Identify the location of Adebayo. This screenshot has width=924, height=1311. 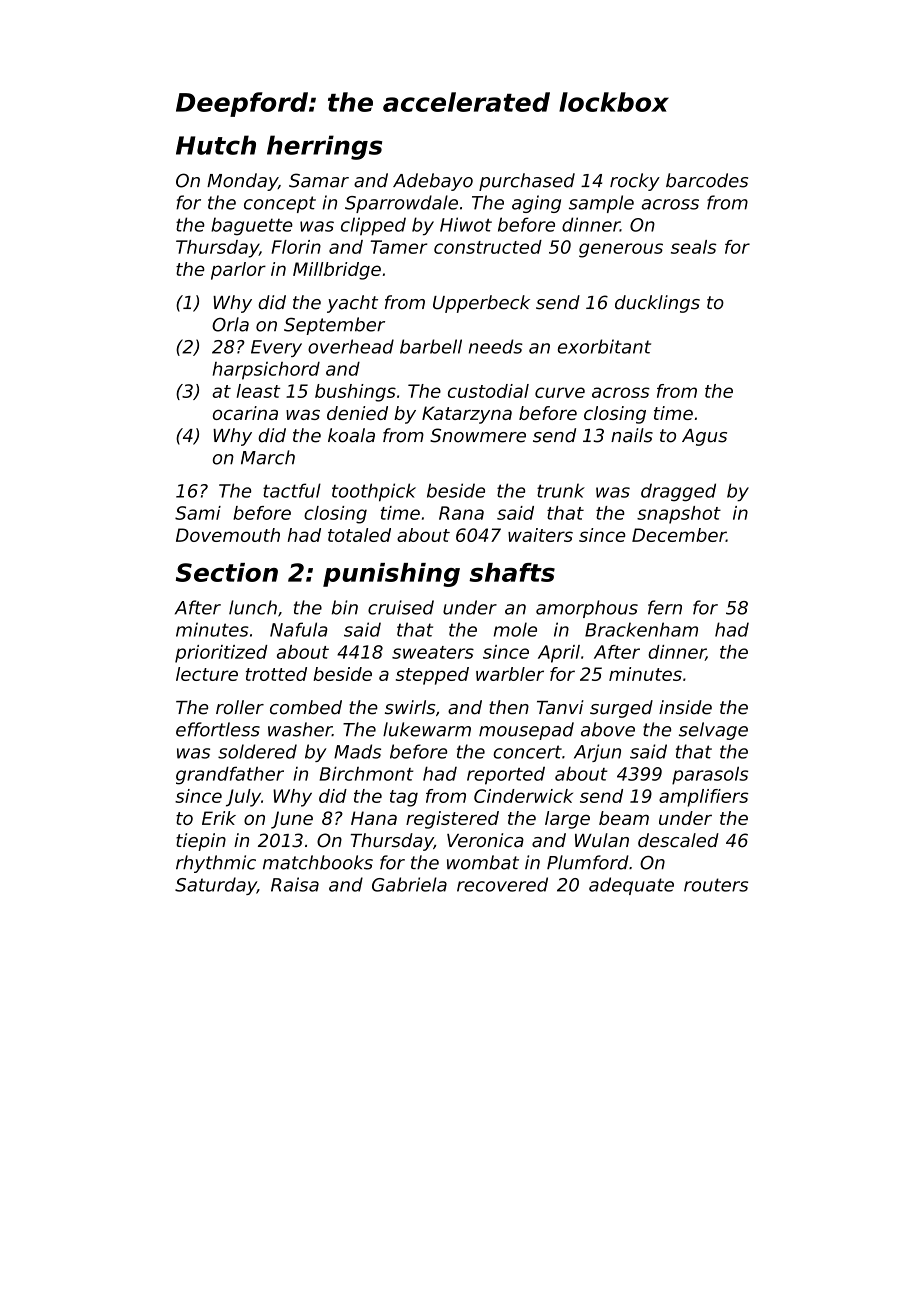
(433, 182).
